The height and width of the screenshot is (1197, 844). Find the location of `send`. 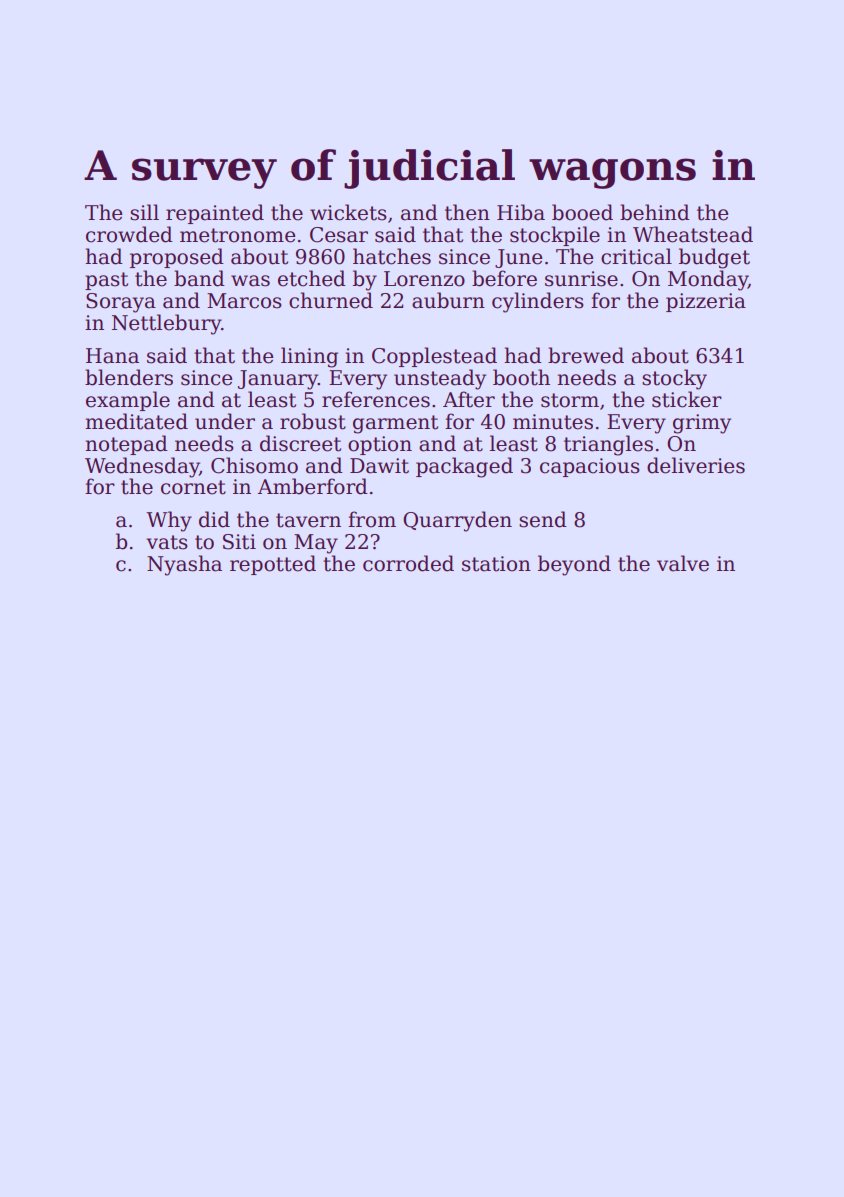

send is located at coordinates (543, 519).
